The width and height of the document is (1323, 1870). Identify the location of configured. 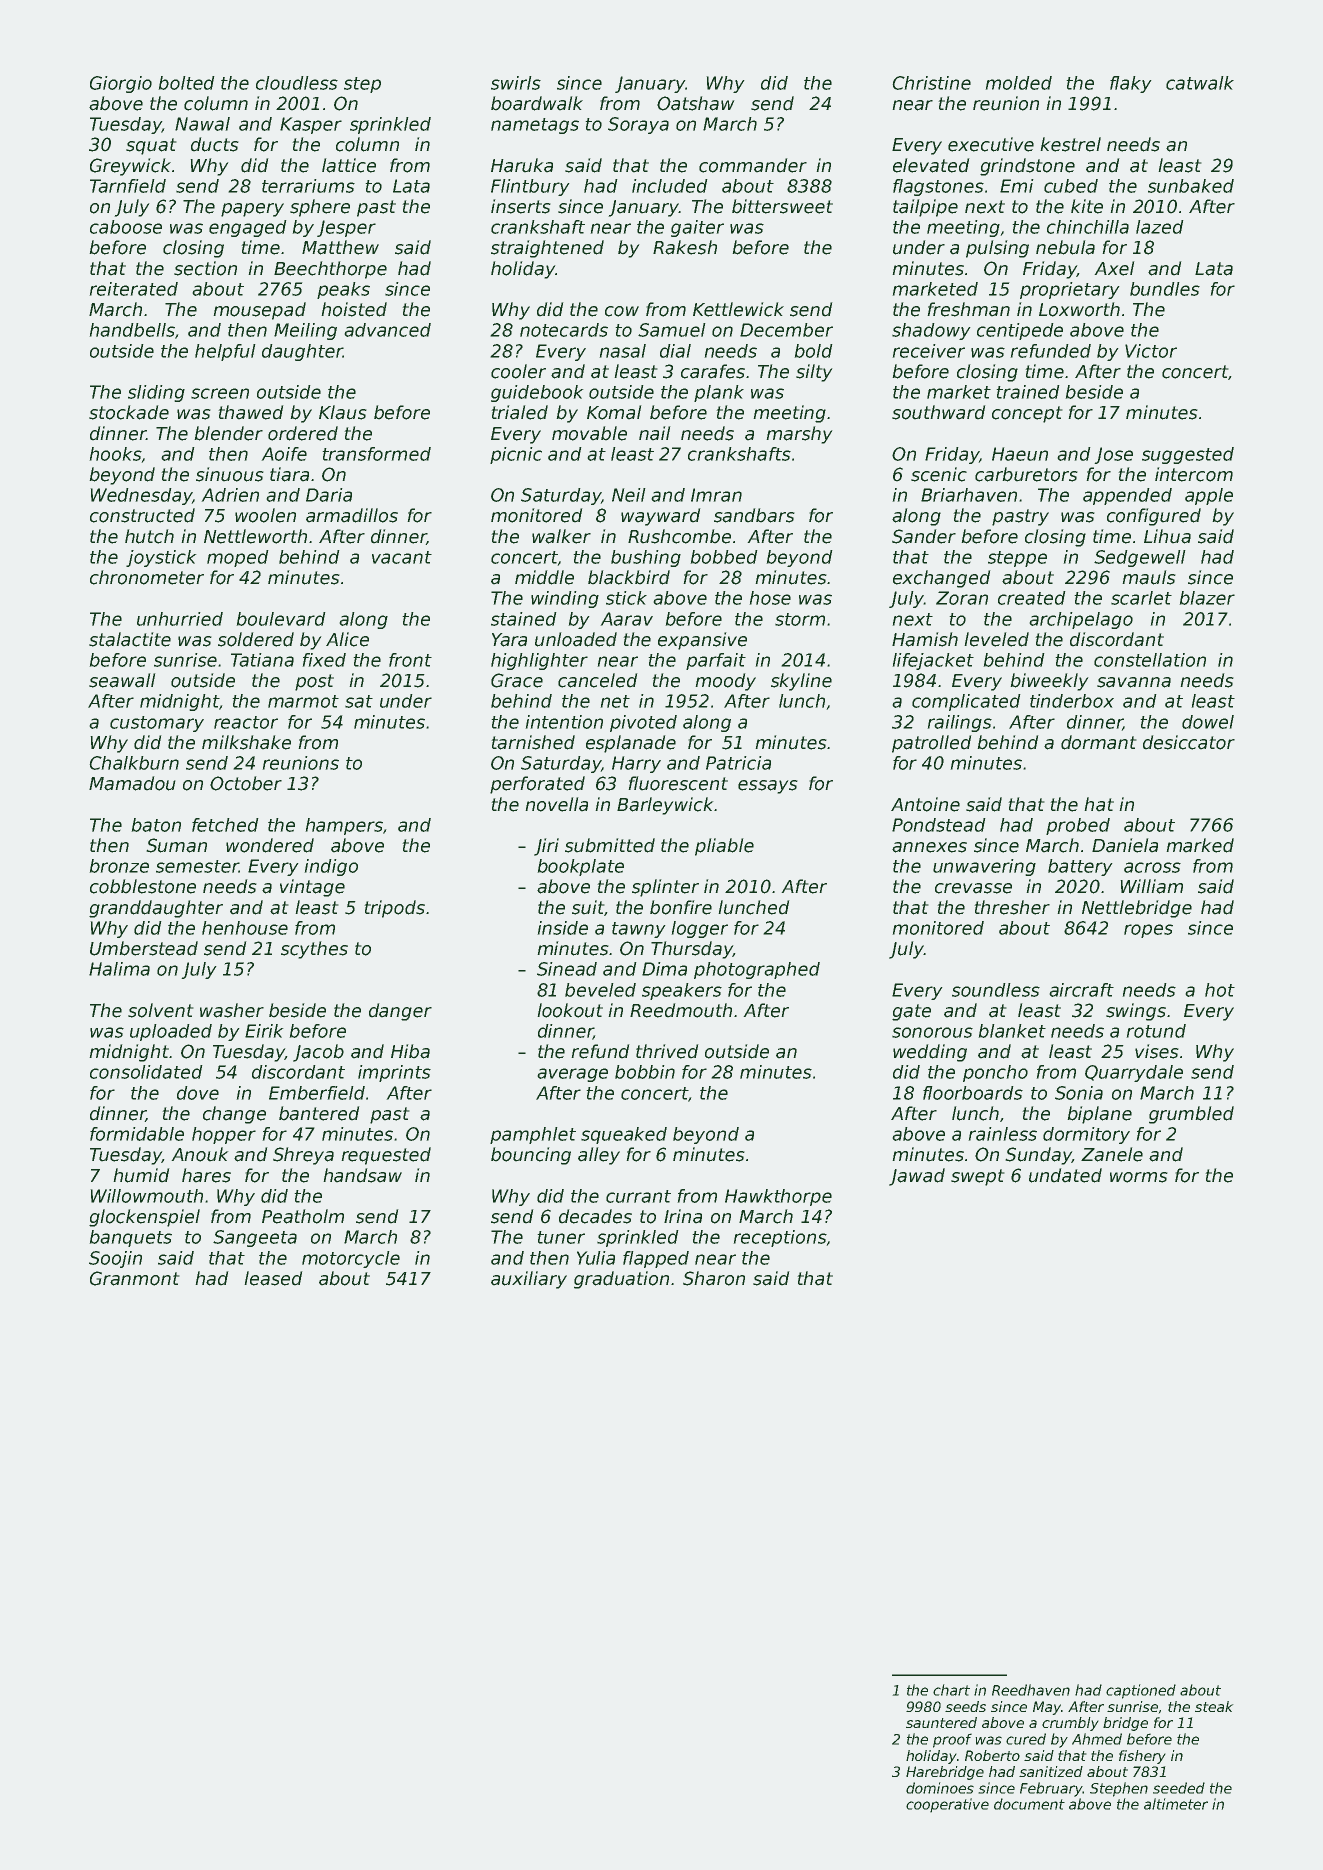
(1154, 517).
